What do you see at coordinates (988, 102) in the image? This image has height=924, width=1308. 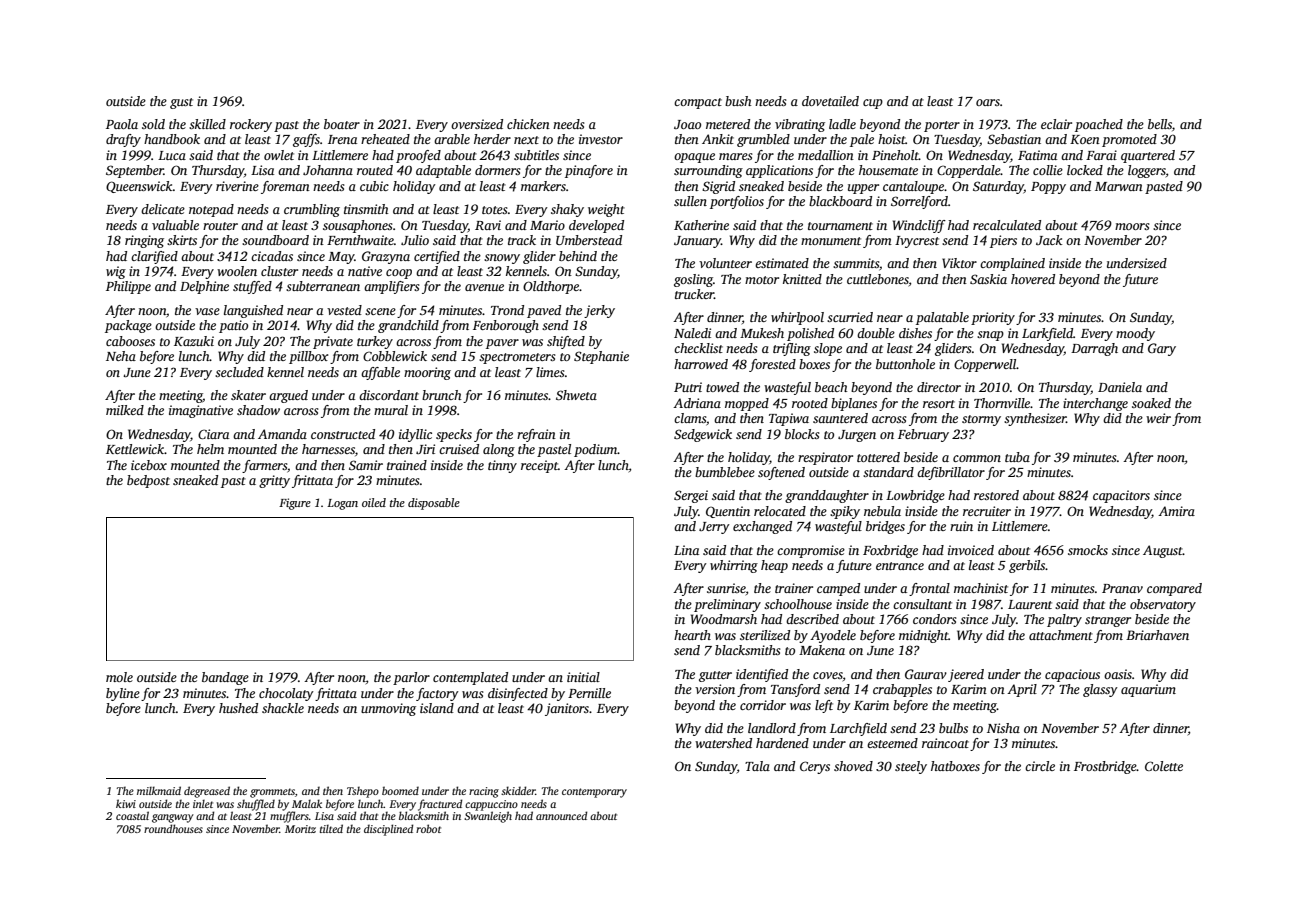 I see `oars` at bounding box center [988, 102].
